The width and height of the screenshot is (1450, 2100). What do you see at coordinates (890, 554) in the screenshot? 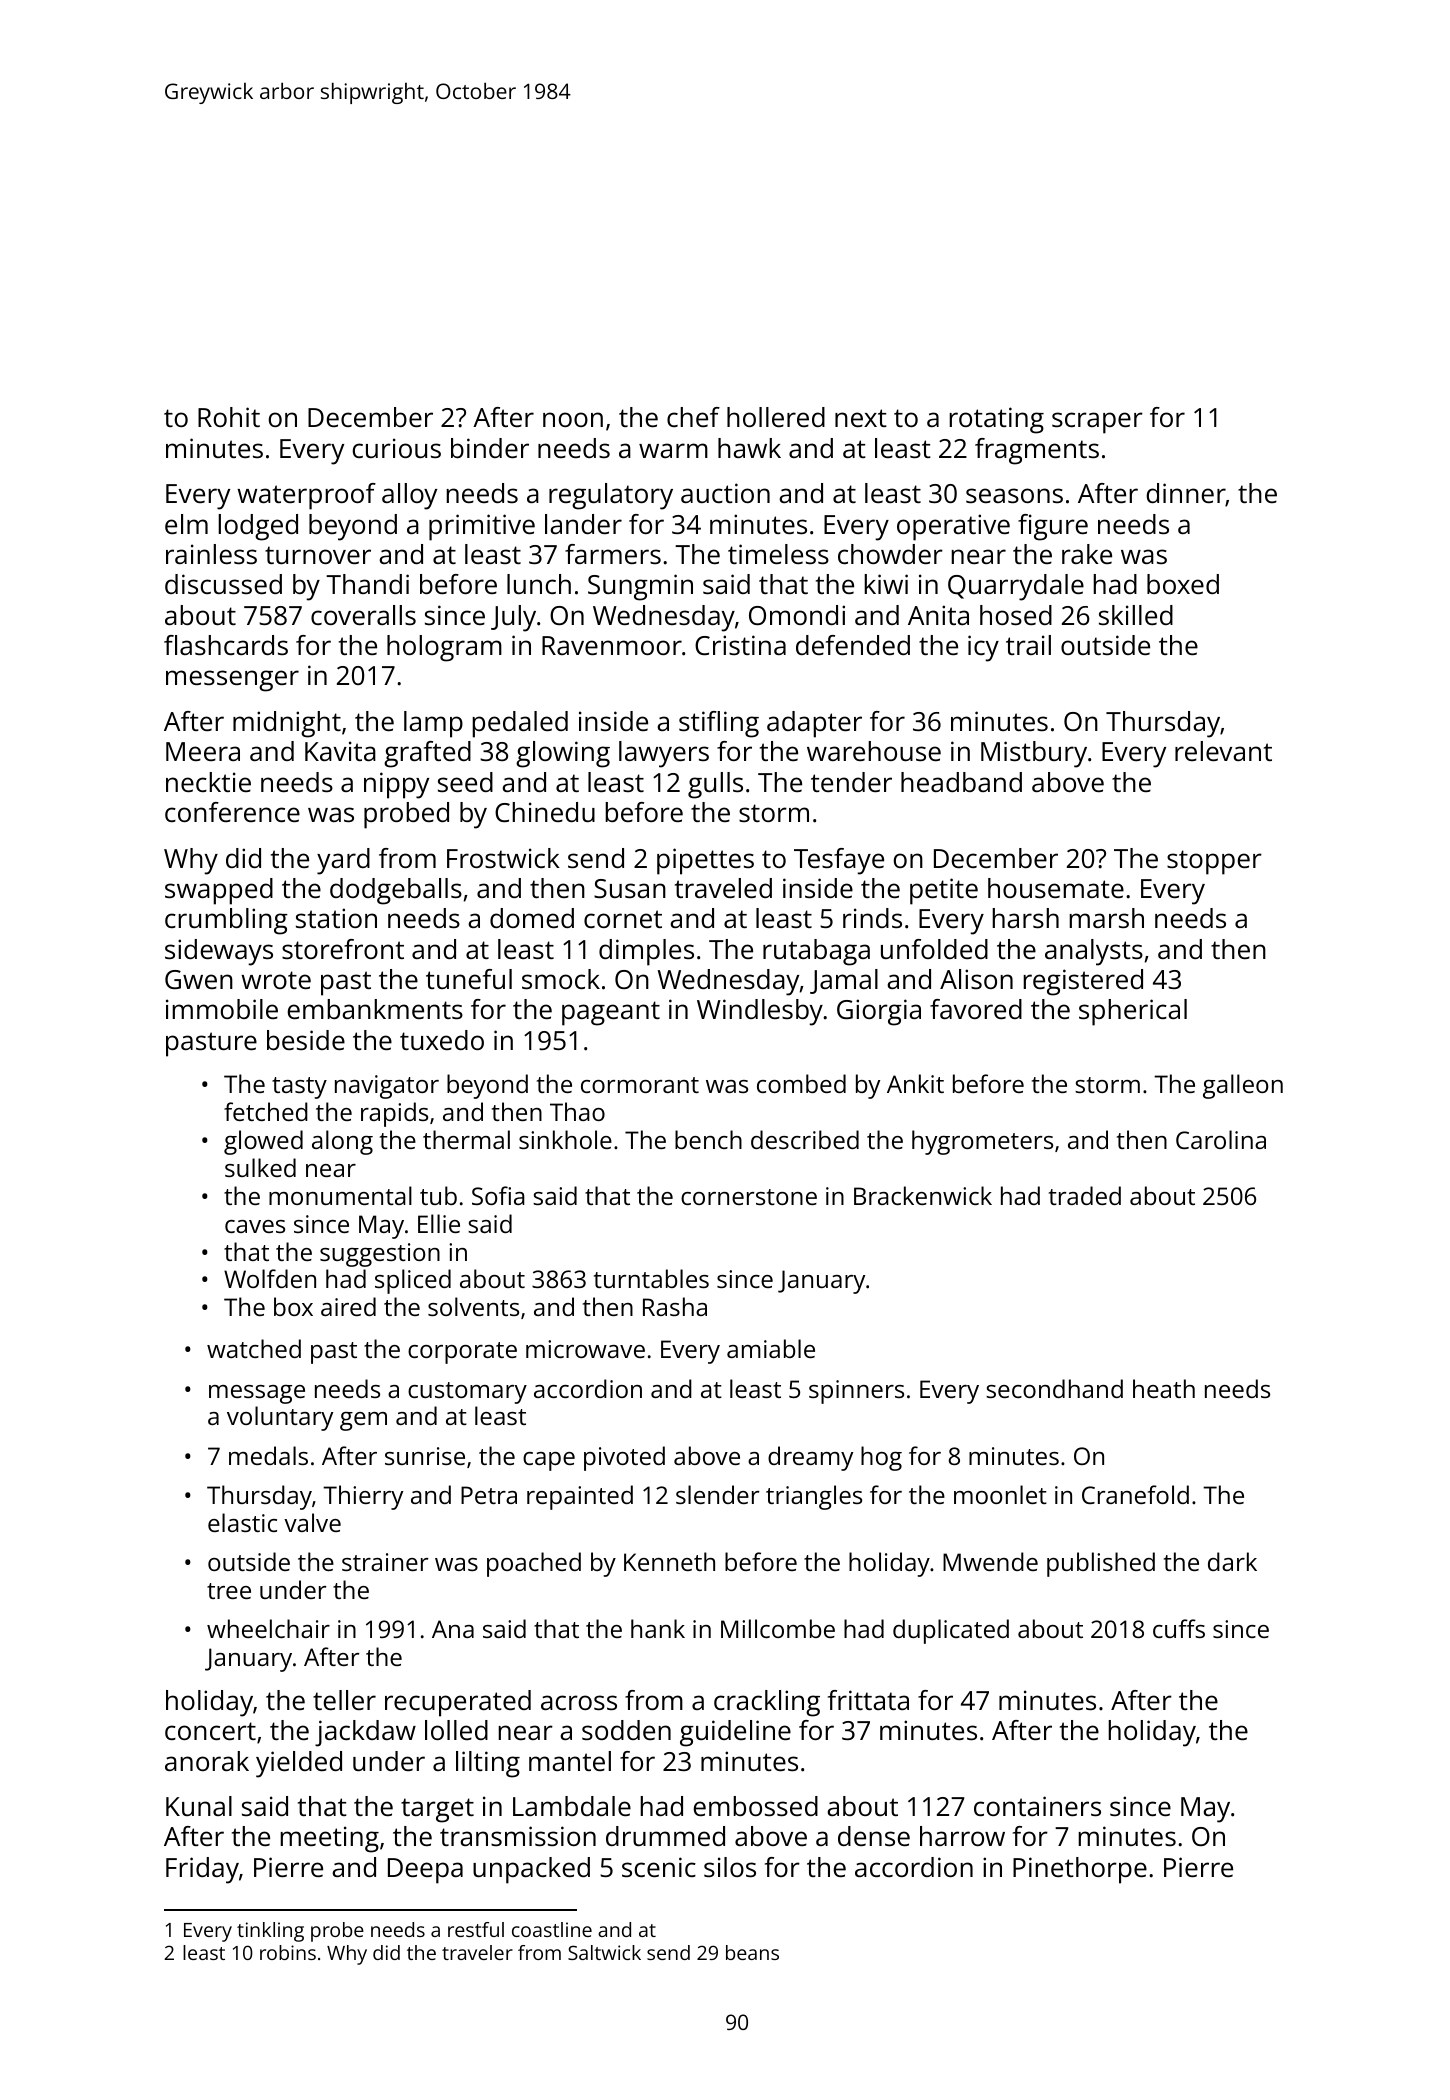
I see `chowder` at bounding box center [890, 554].
